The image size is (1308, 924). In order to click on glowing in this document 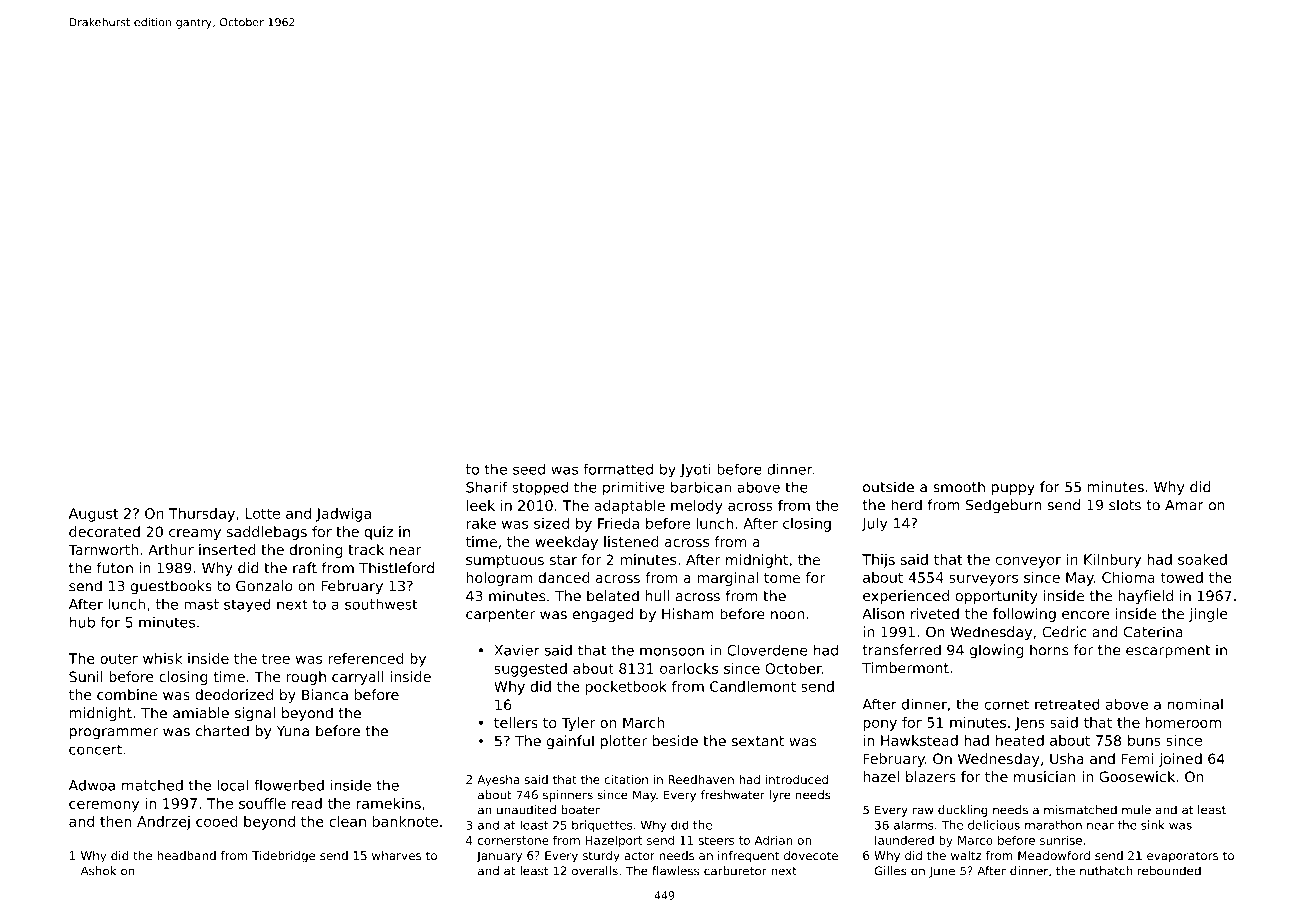, I will do `click(997, 651)`.
